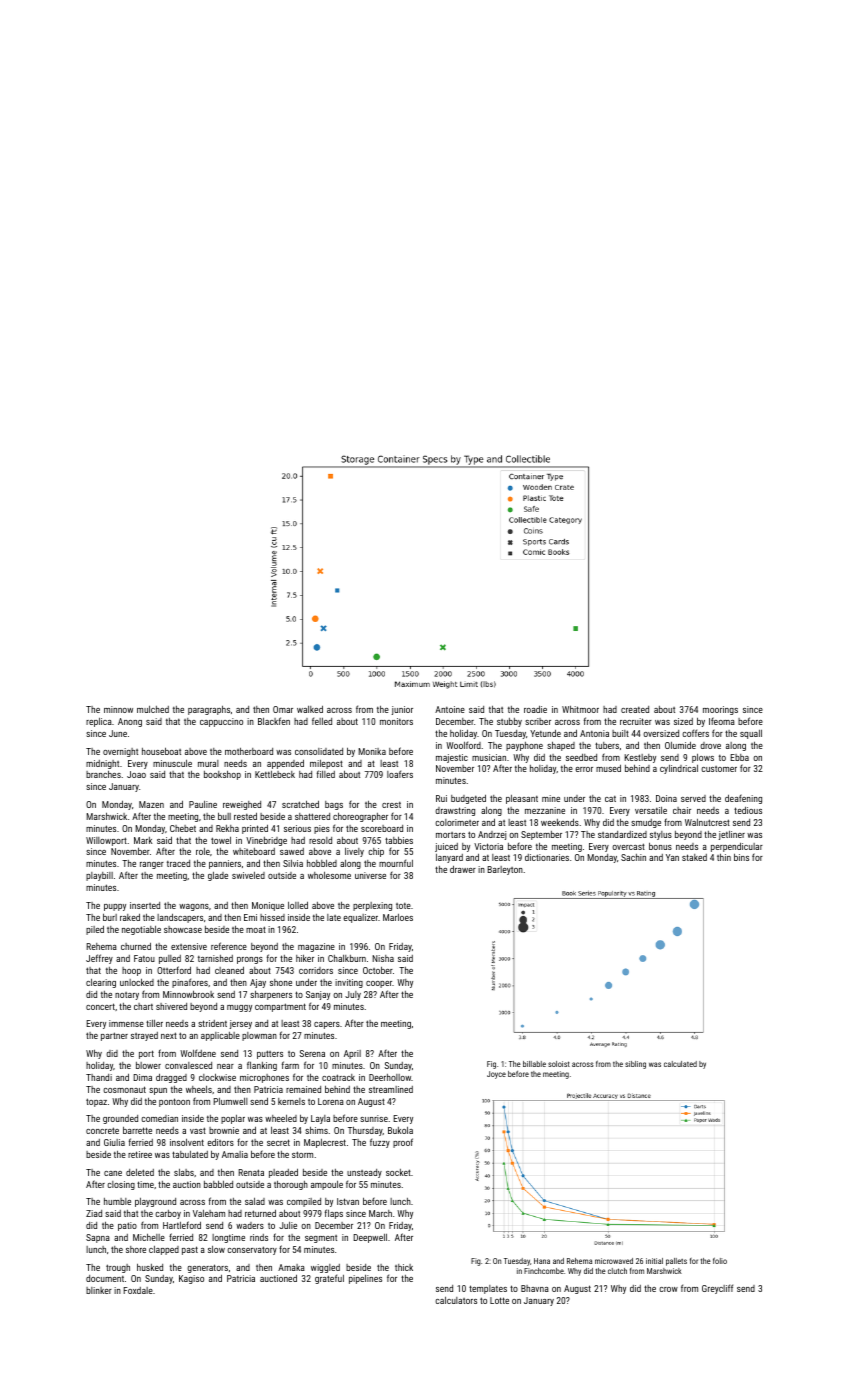 This image has width=849, height=1400. What do you see at coordinates (694, 857) in the image?
I see `staked` at bounding box center [694, 857].
